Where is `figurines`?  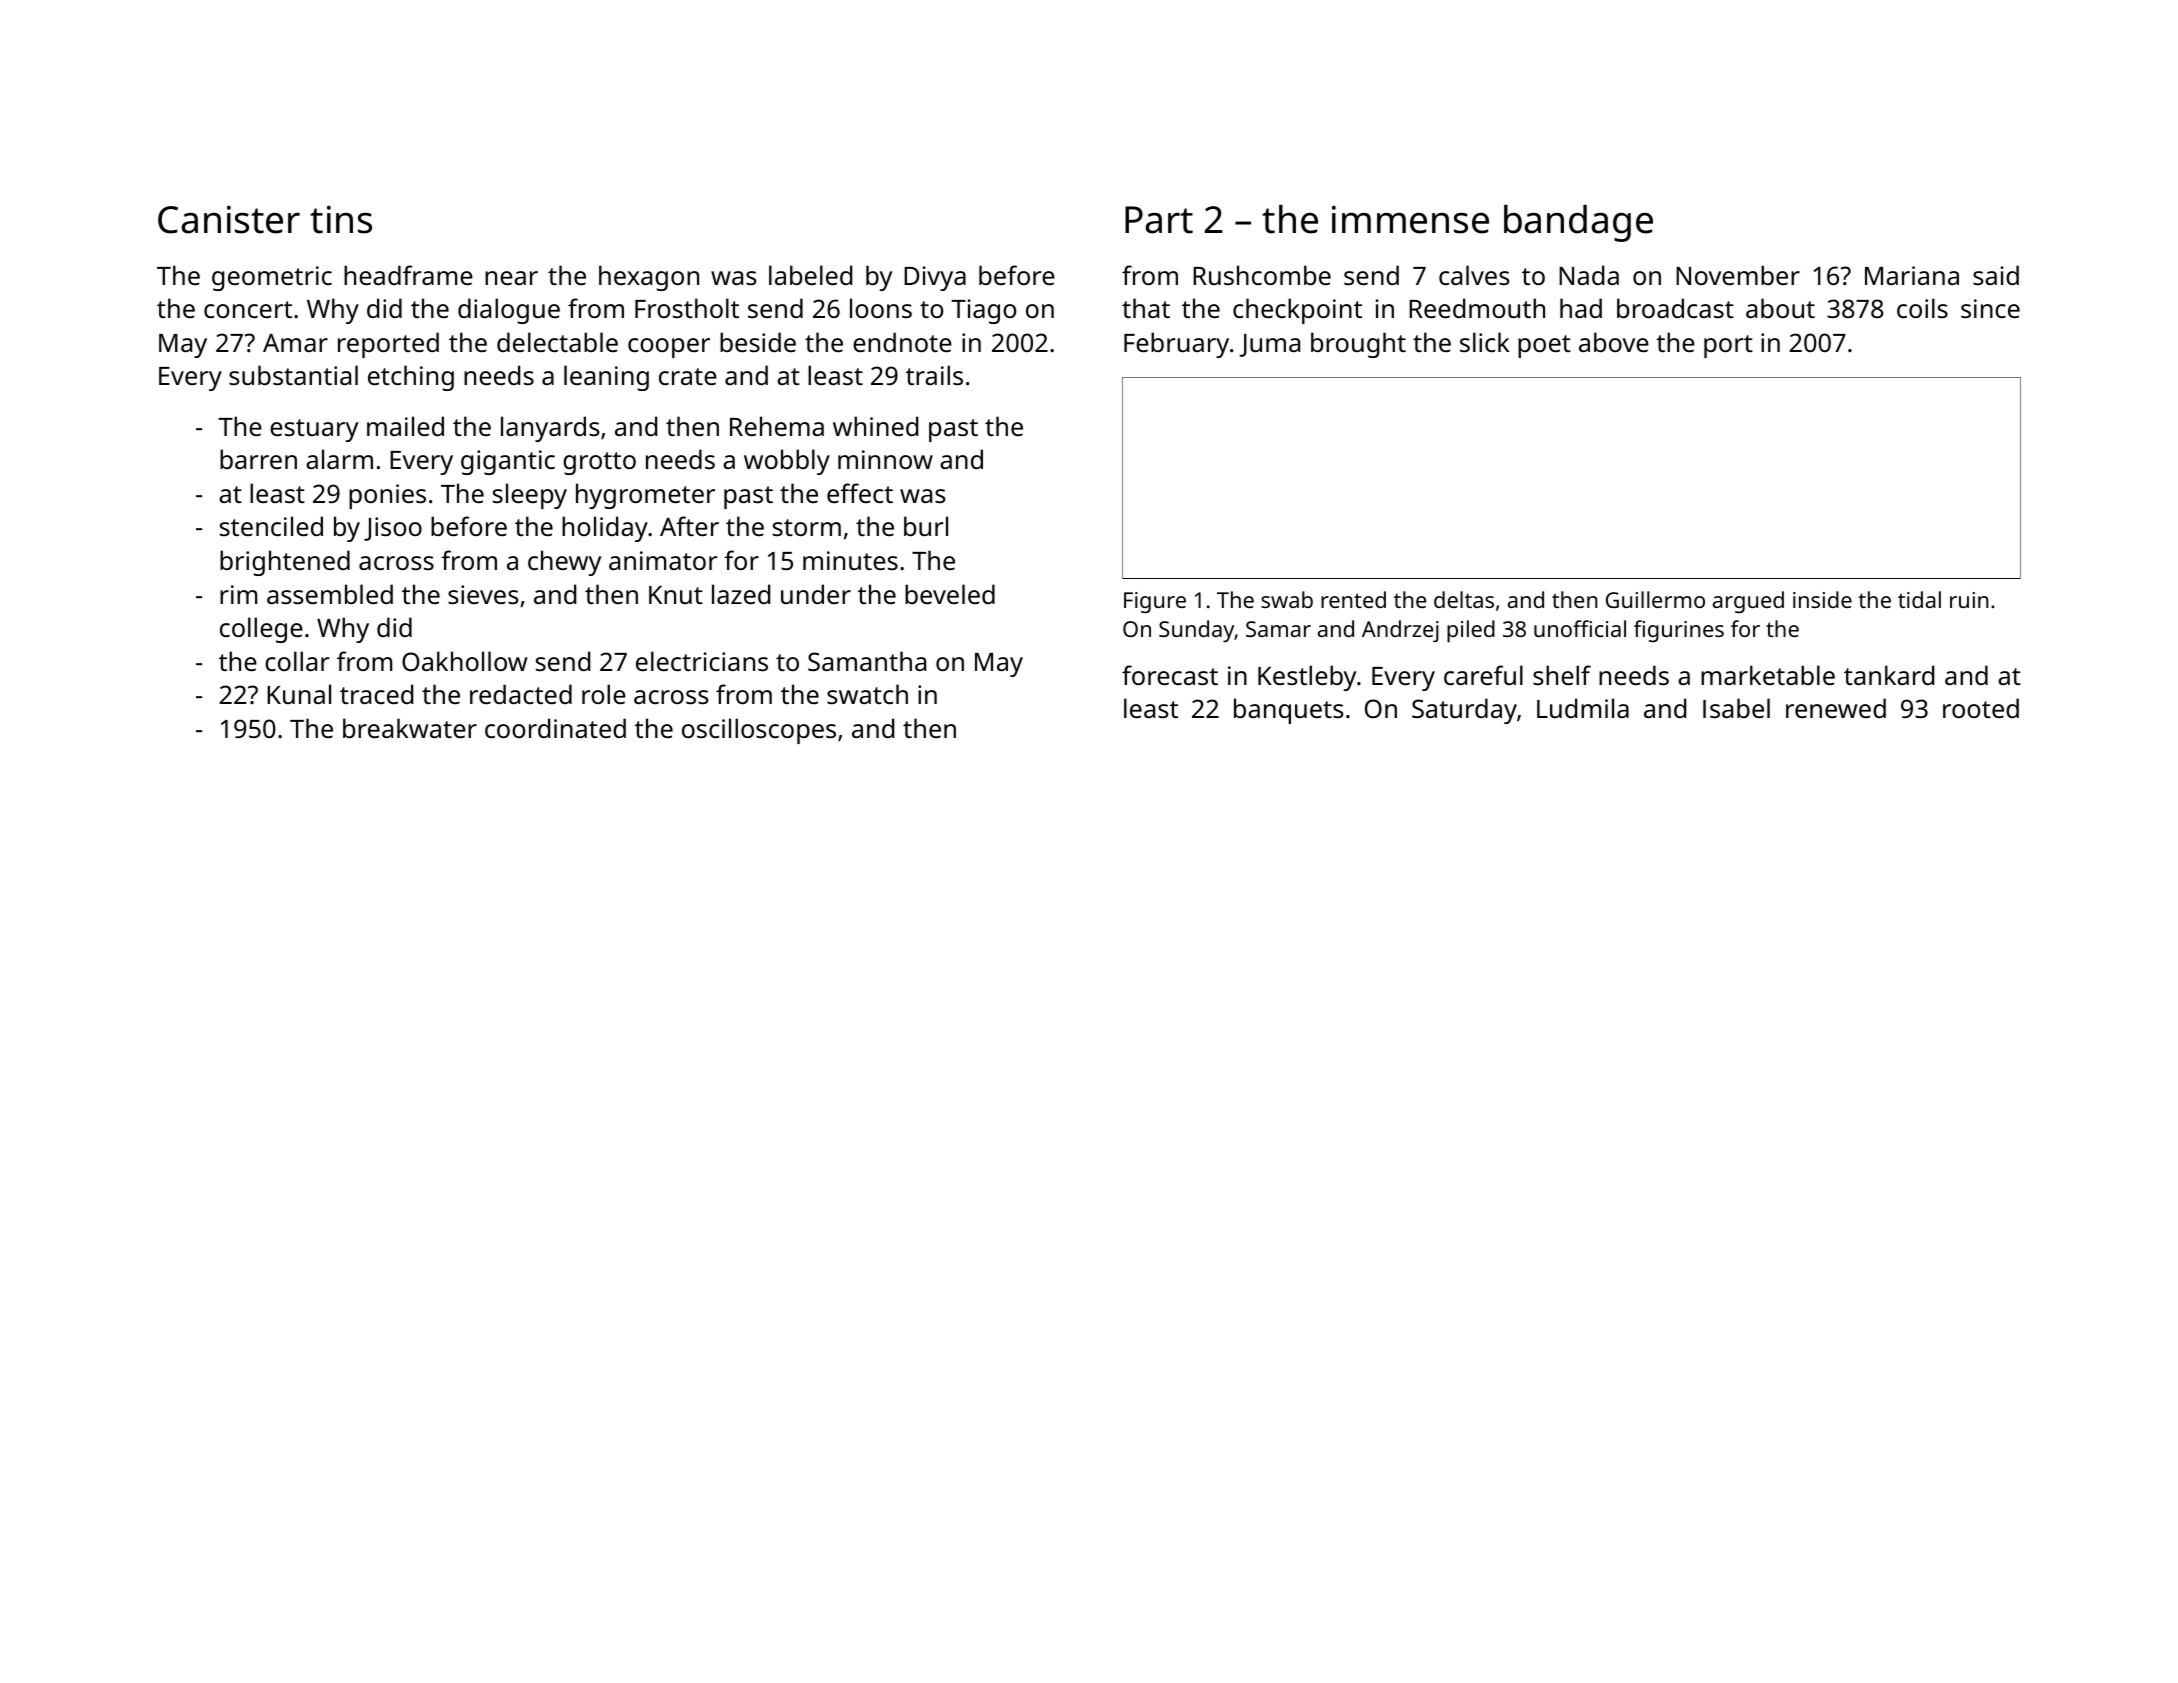
figurines is located at coordinates (1679, 631).
